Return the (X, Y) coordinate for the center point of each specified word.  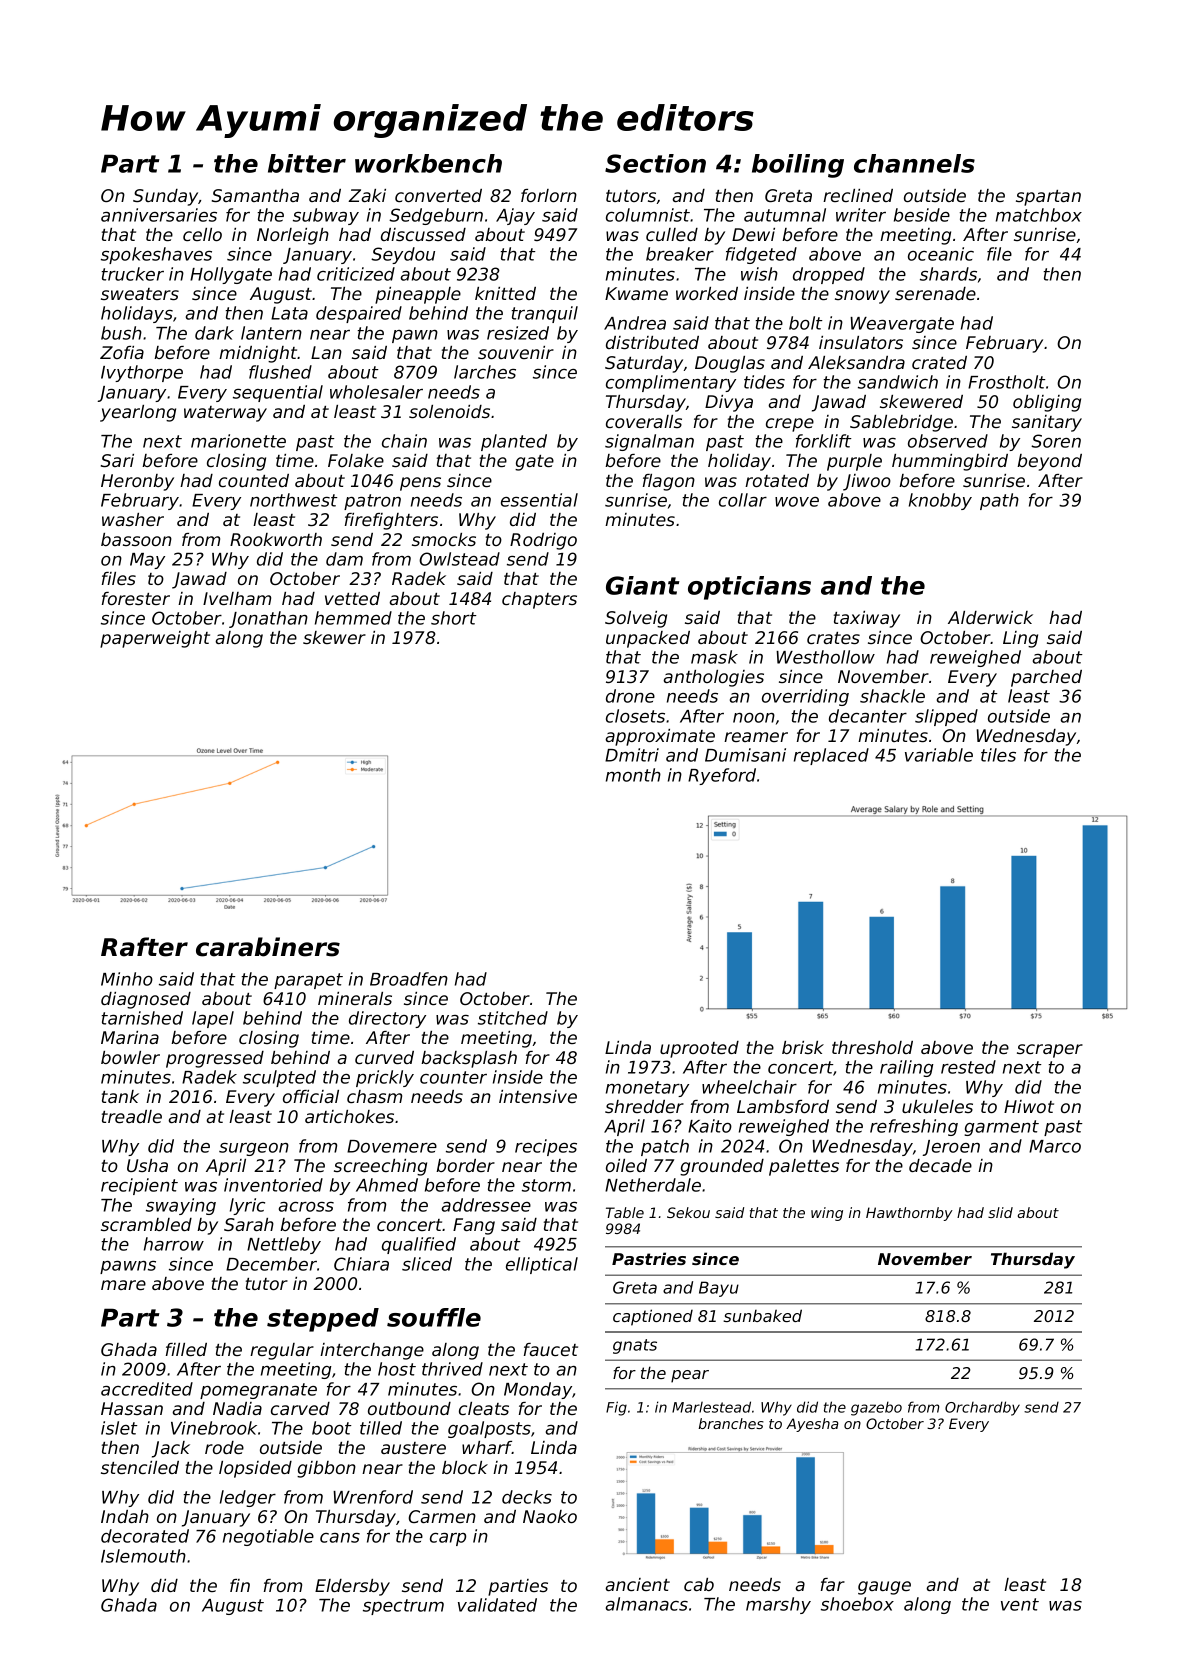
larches (485, 372)
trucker (133, 274)
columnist (648, 215)
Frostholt (1007, 382)
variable (939, 755)
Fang (474, 1226)
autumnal (785, 215)
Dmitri (632, 755)
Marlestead (711, 1407)
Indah (125, 1516)
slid (1000, 1212)
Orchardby (982, 1408)
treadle (132, 1116)
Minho (127, 979)
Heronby (137, 482)
